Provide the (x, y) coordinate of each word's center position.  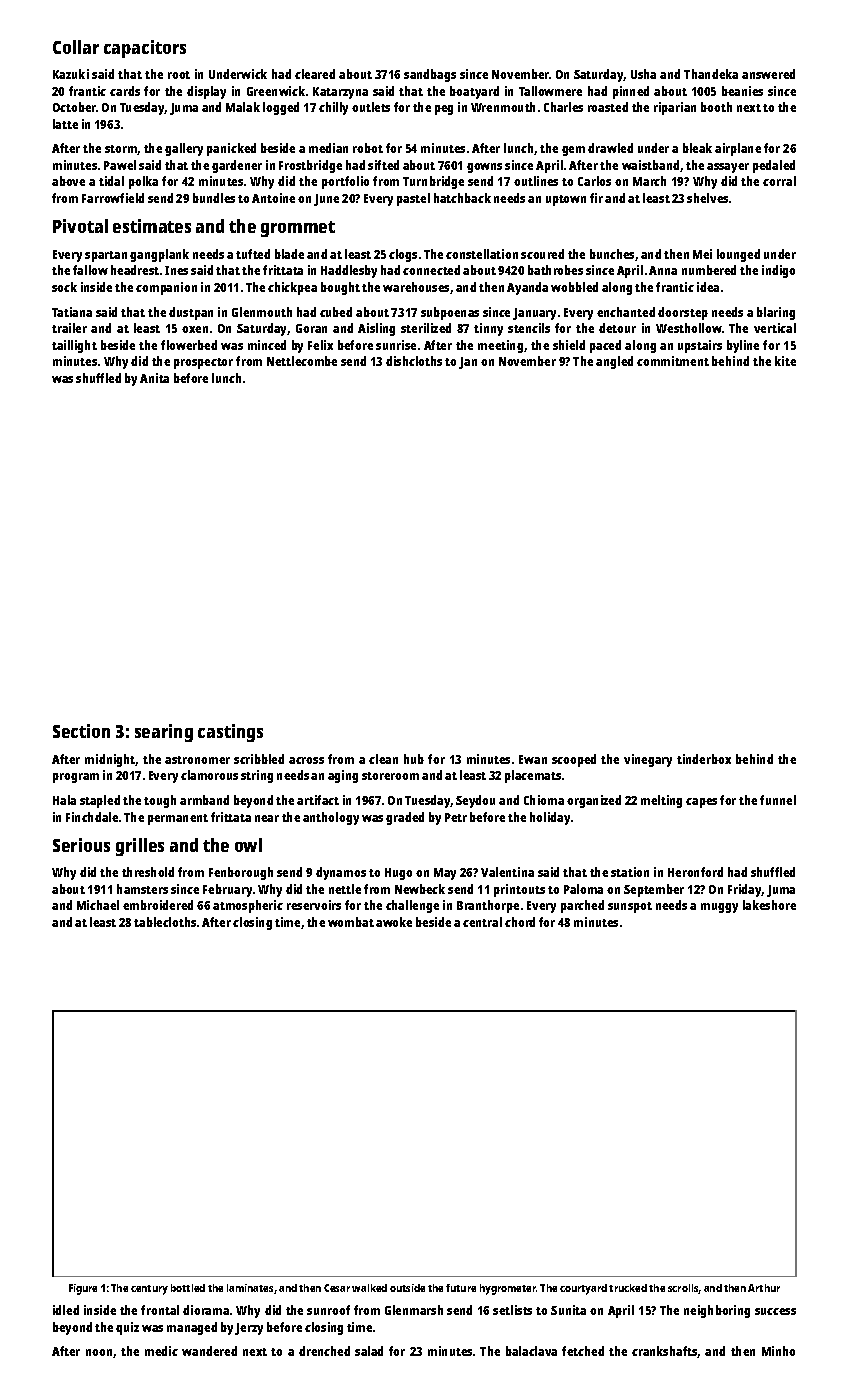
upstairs (700, 346)
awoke (394, 922)
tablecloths (165, 922)
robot (368, 148)
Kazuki (71, 74)
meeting (500, 346)
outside (407, 1288)
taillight (74, 346)
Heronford (695, 872)
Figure (83, 1289)
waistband (650, 165)
